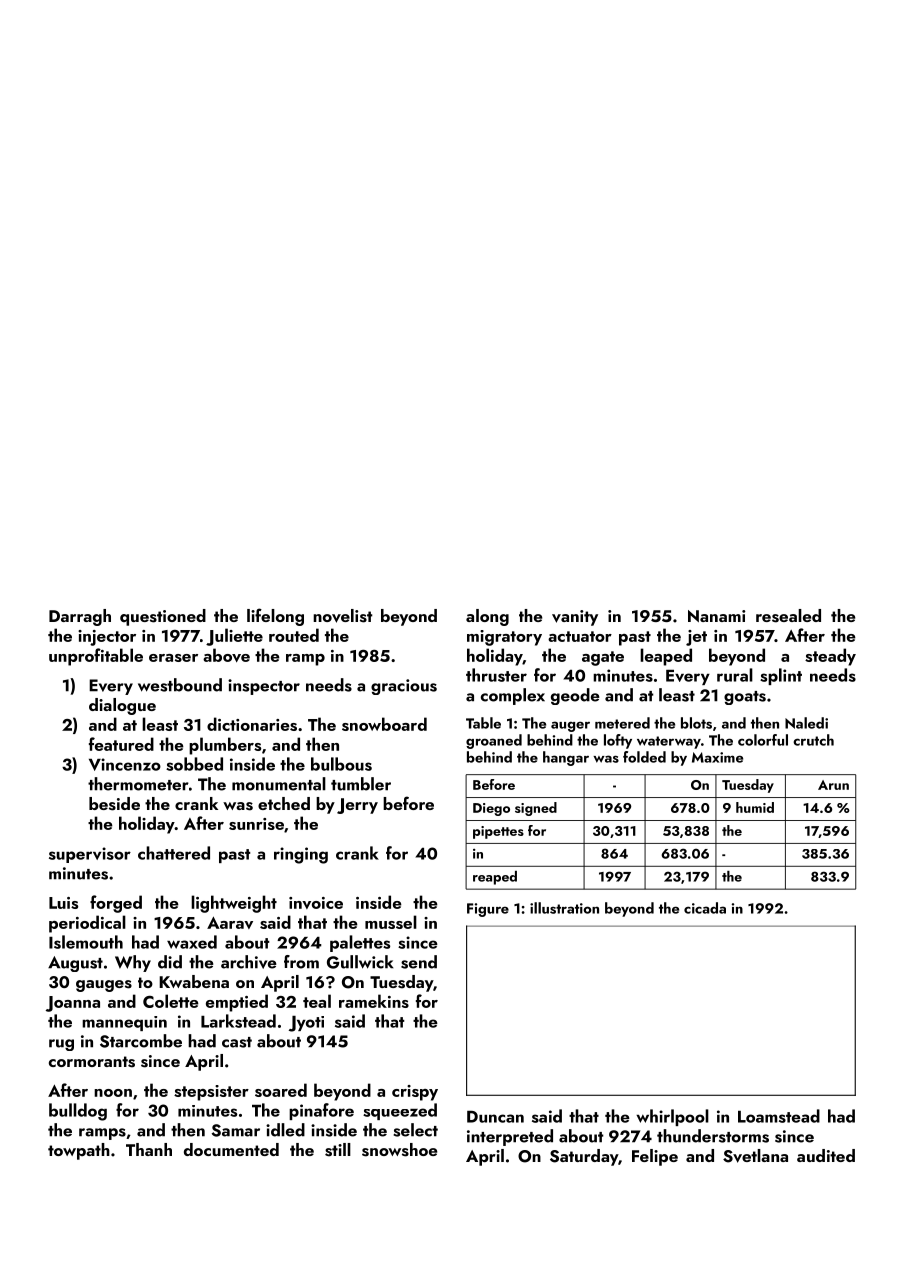 This image has height=1284, width=904. What do you see at coordinates (225, 746) in the image?
I see `plumbers` at bounding box center [225, 746].
